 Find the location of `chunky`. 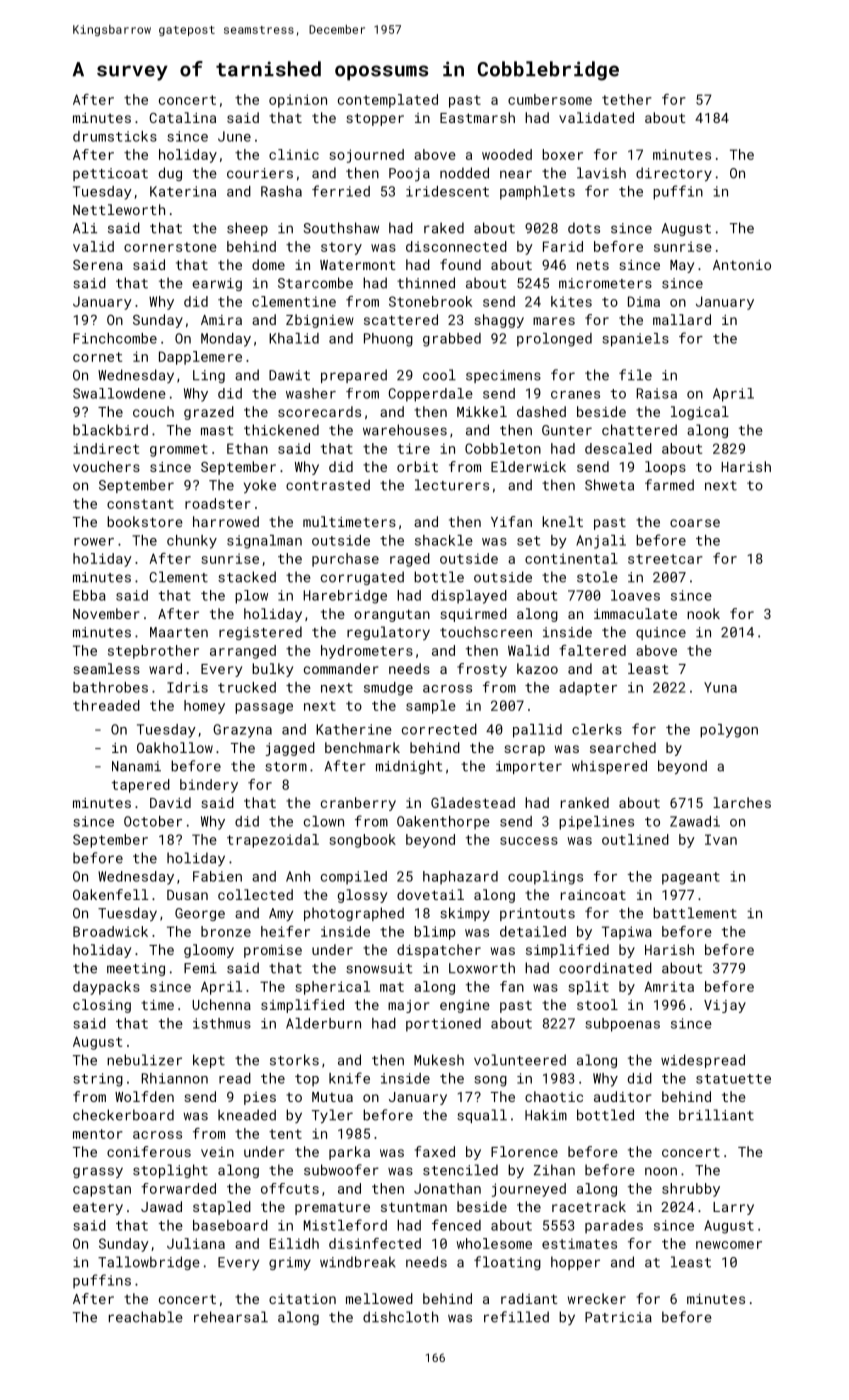

chunky is located at coordinates (192, 542).
